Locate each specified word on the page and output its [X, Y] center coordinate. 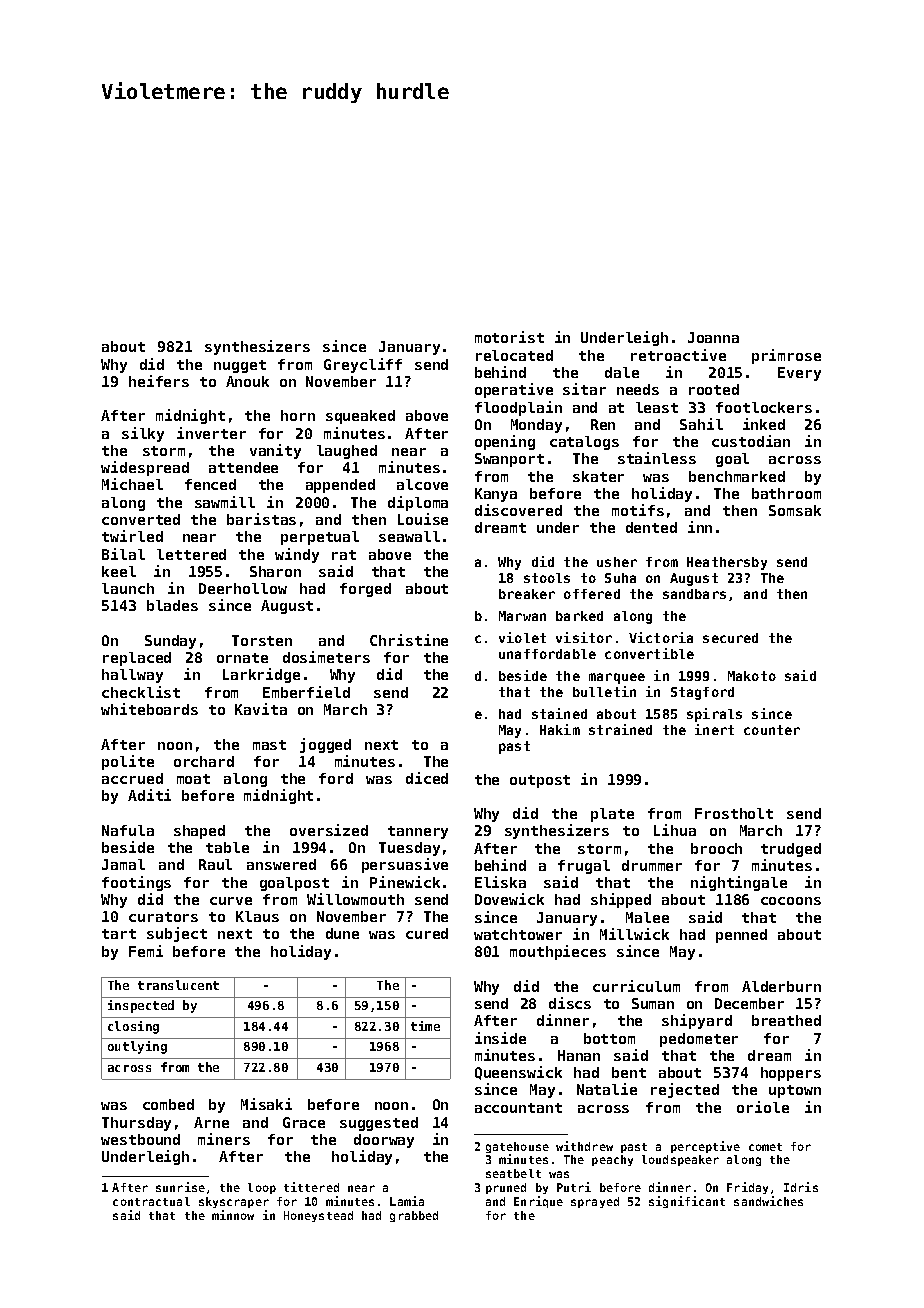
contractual [151, 1201]
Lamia [407, 1201]
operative [514, 390]
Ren [603, 424]
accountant [518, 1108]
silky [143, 434]
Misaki [266, 1104]
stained [559, 713]
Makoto [752, 676]
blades [172, 605]
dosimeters [326, 657]
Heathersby [727, 563]
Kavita [261, 709]
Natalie [607, 1089]
